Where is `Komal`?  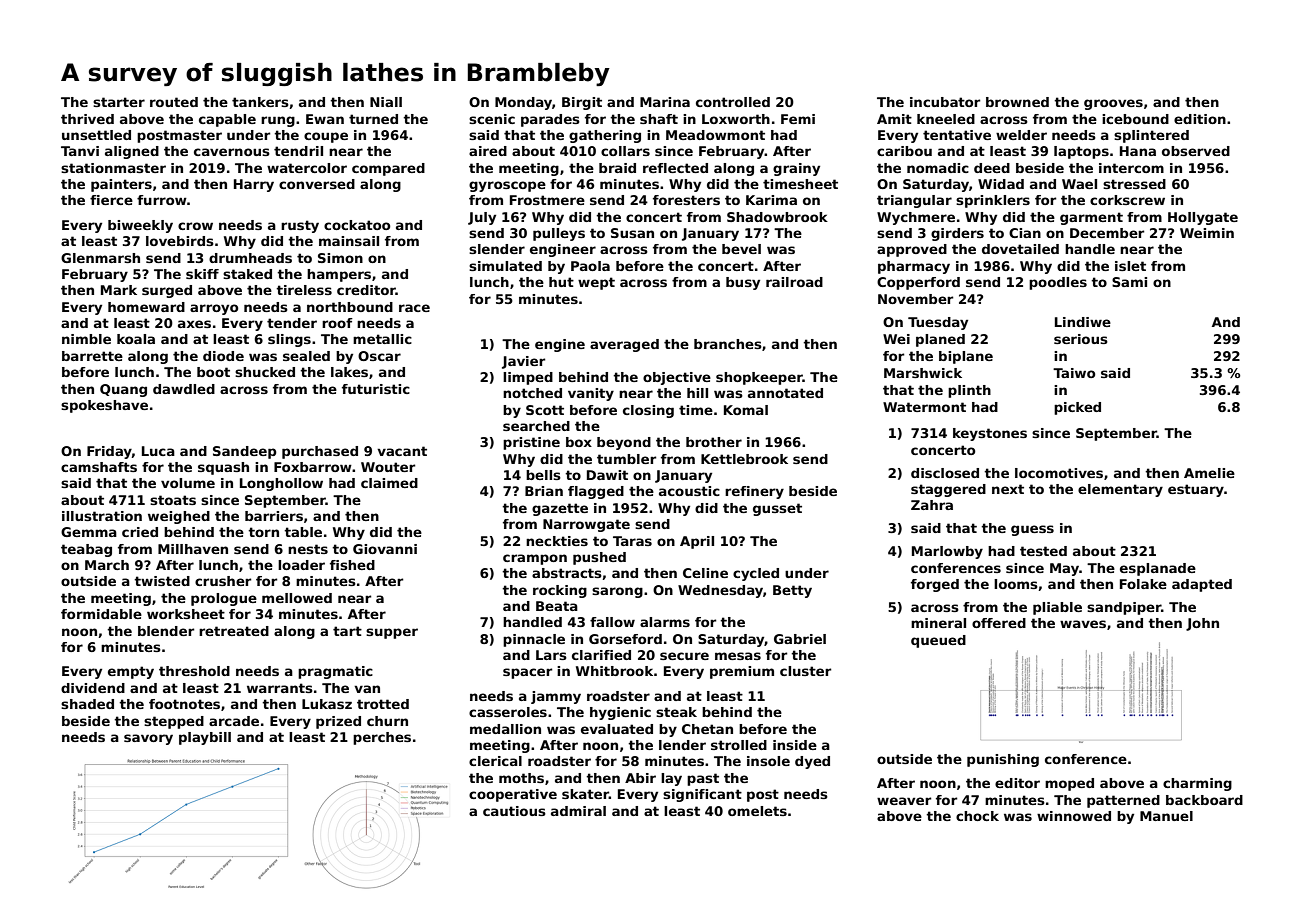 Komal is located at coordinates (746, 410).
